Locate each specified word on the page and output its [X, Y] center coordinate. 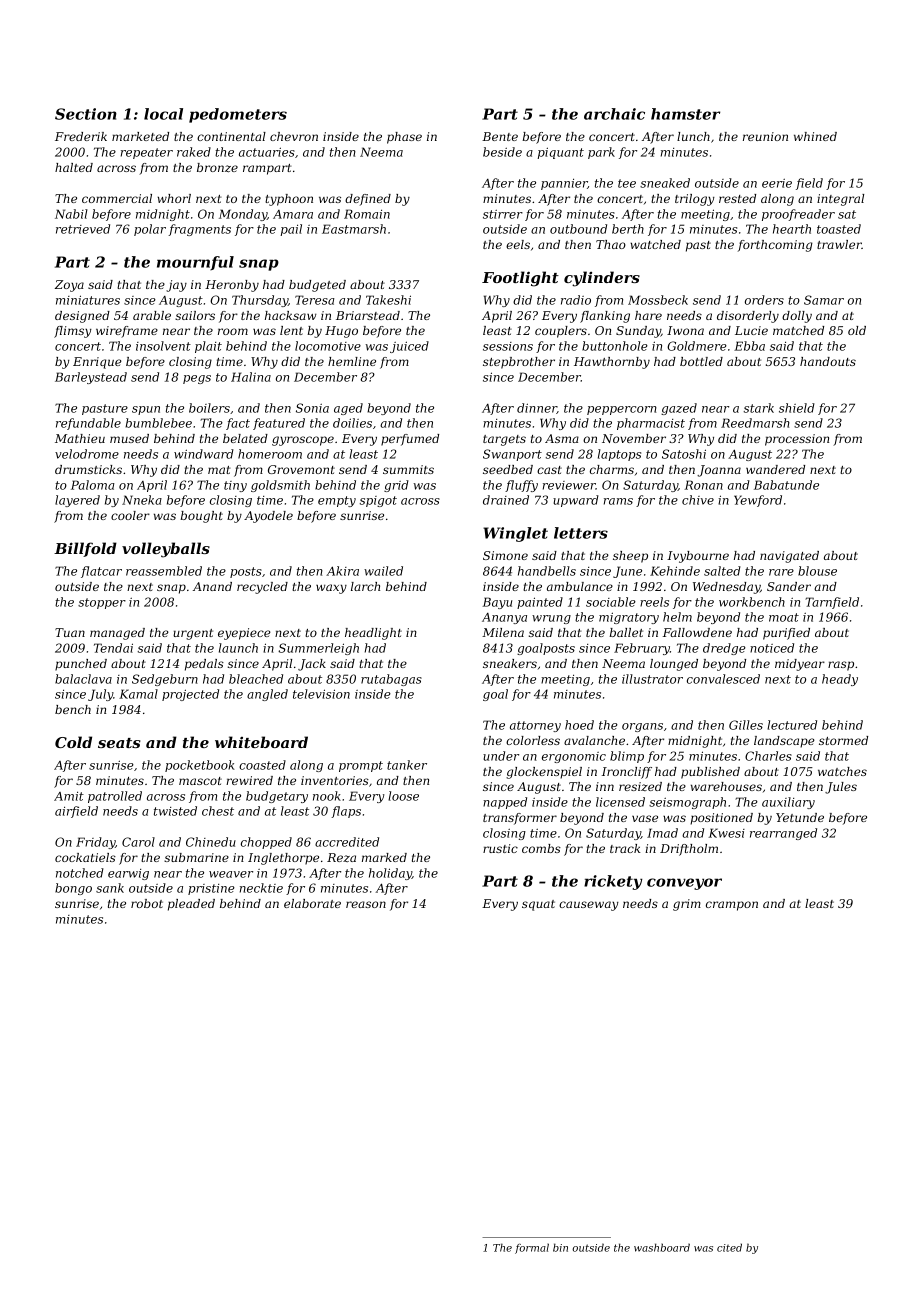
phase [404, 138]
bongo [73, 889]
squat [538, 905]
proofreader [798, 215]
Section [86, 114]
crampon [732, 906]
